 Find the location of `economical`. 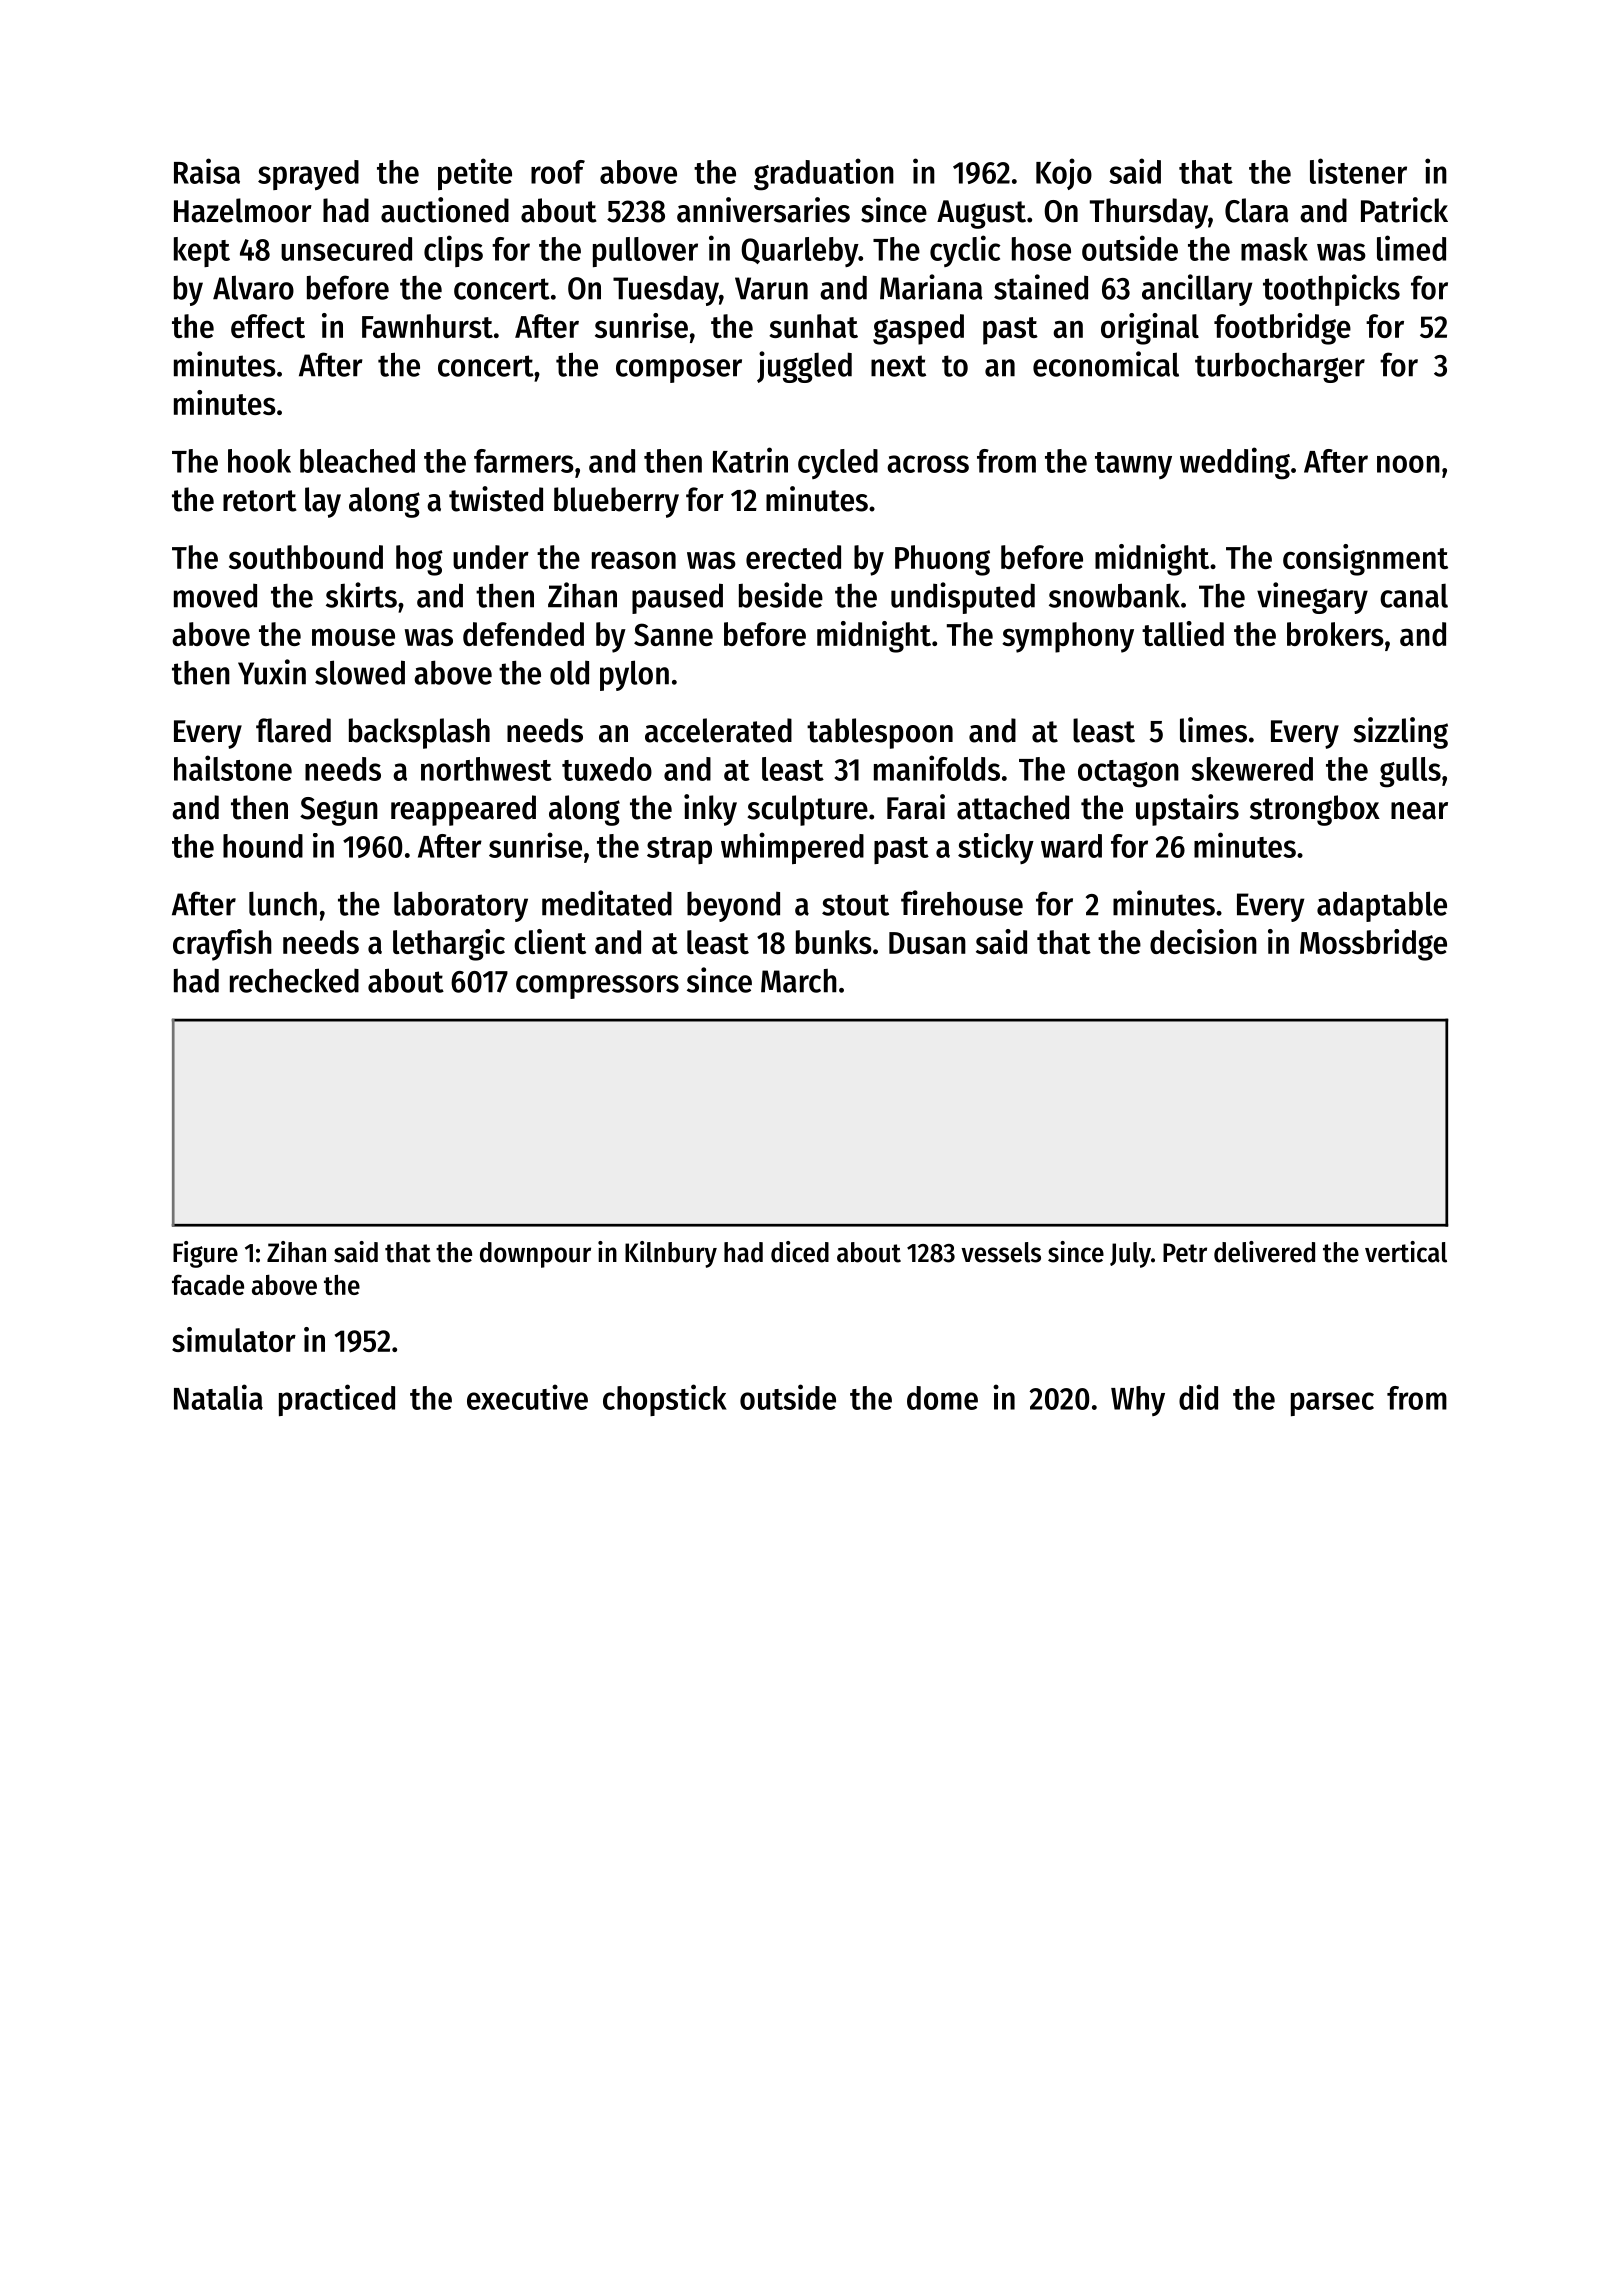

economical is located at coordinates (1106, 364).
